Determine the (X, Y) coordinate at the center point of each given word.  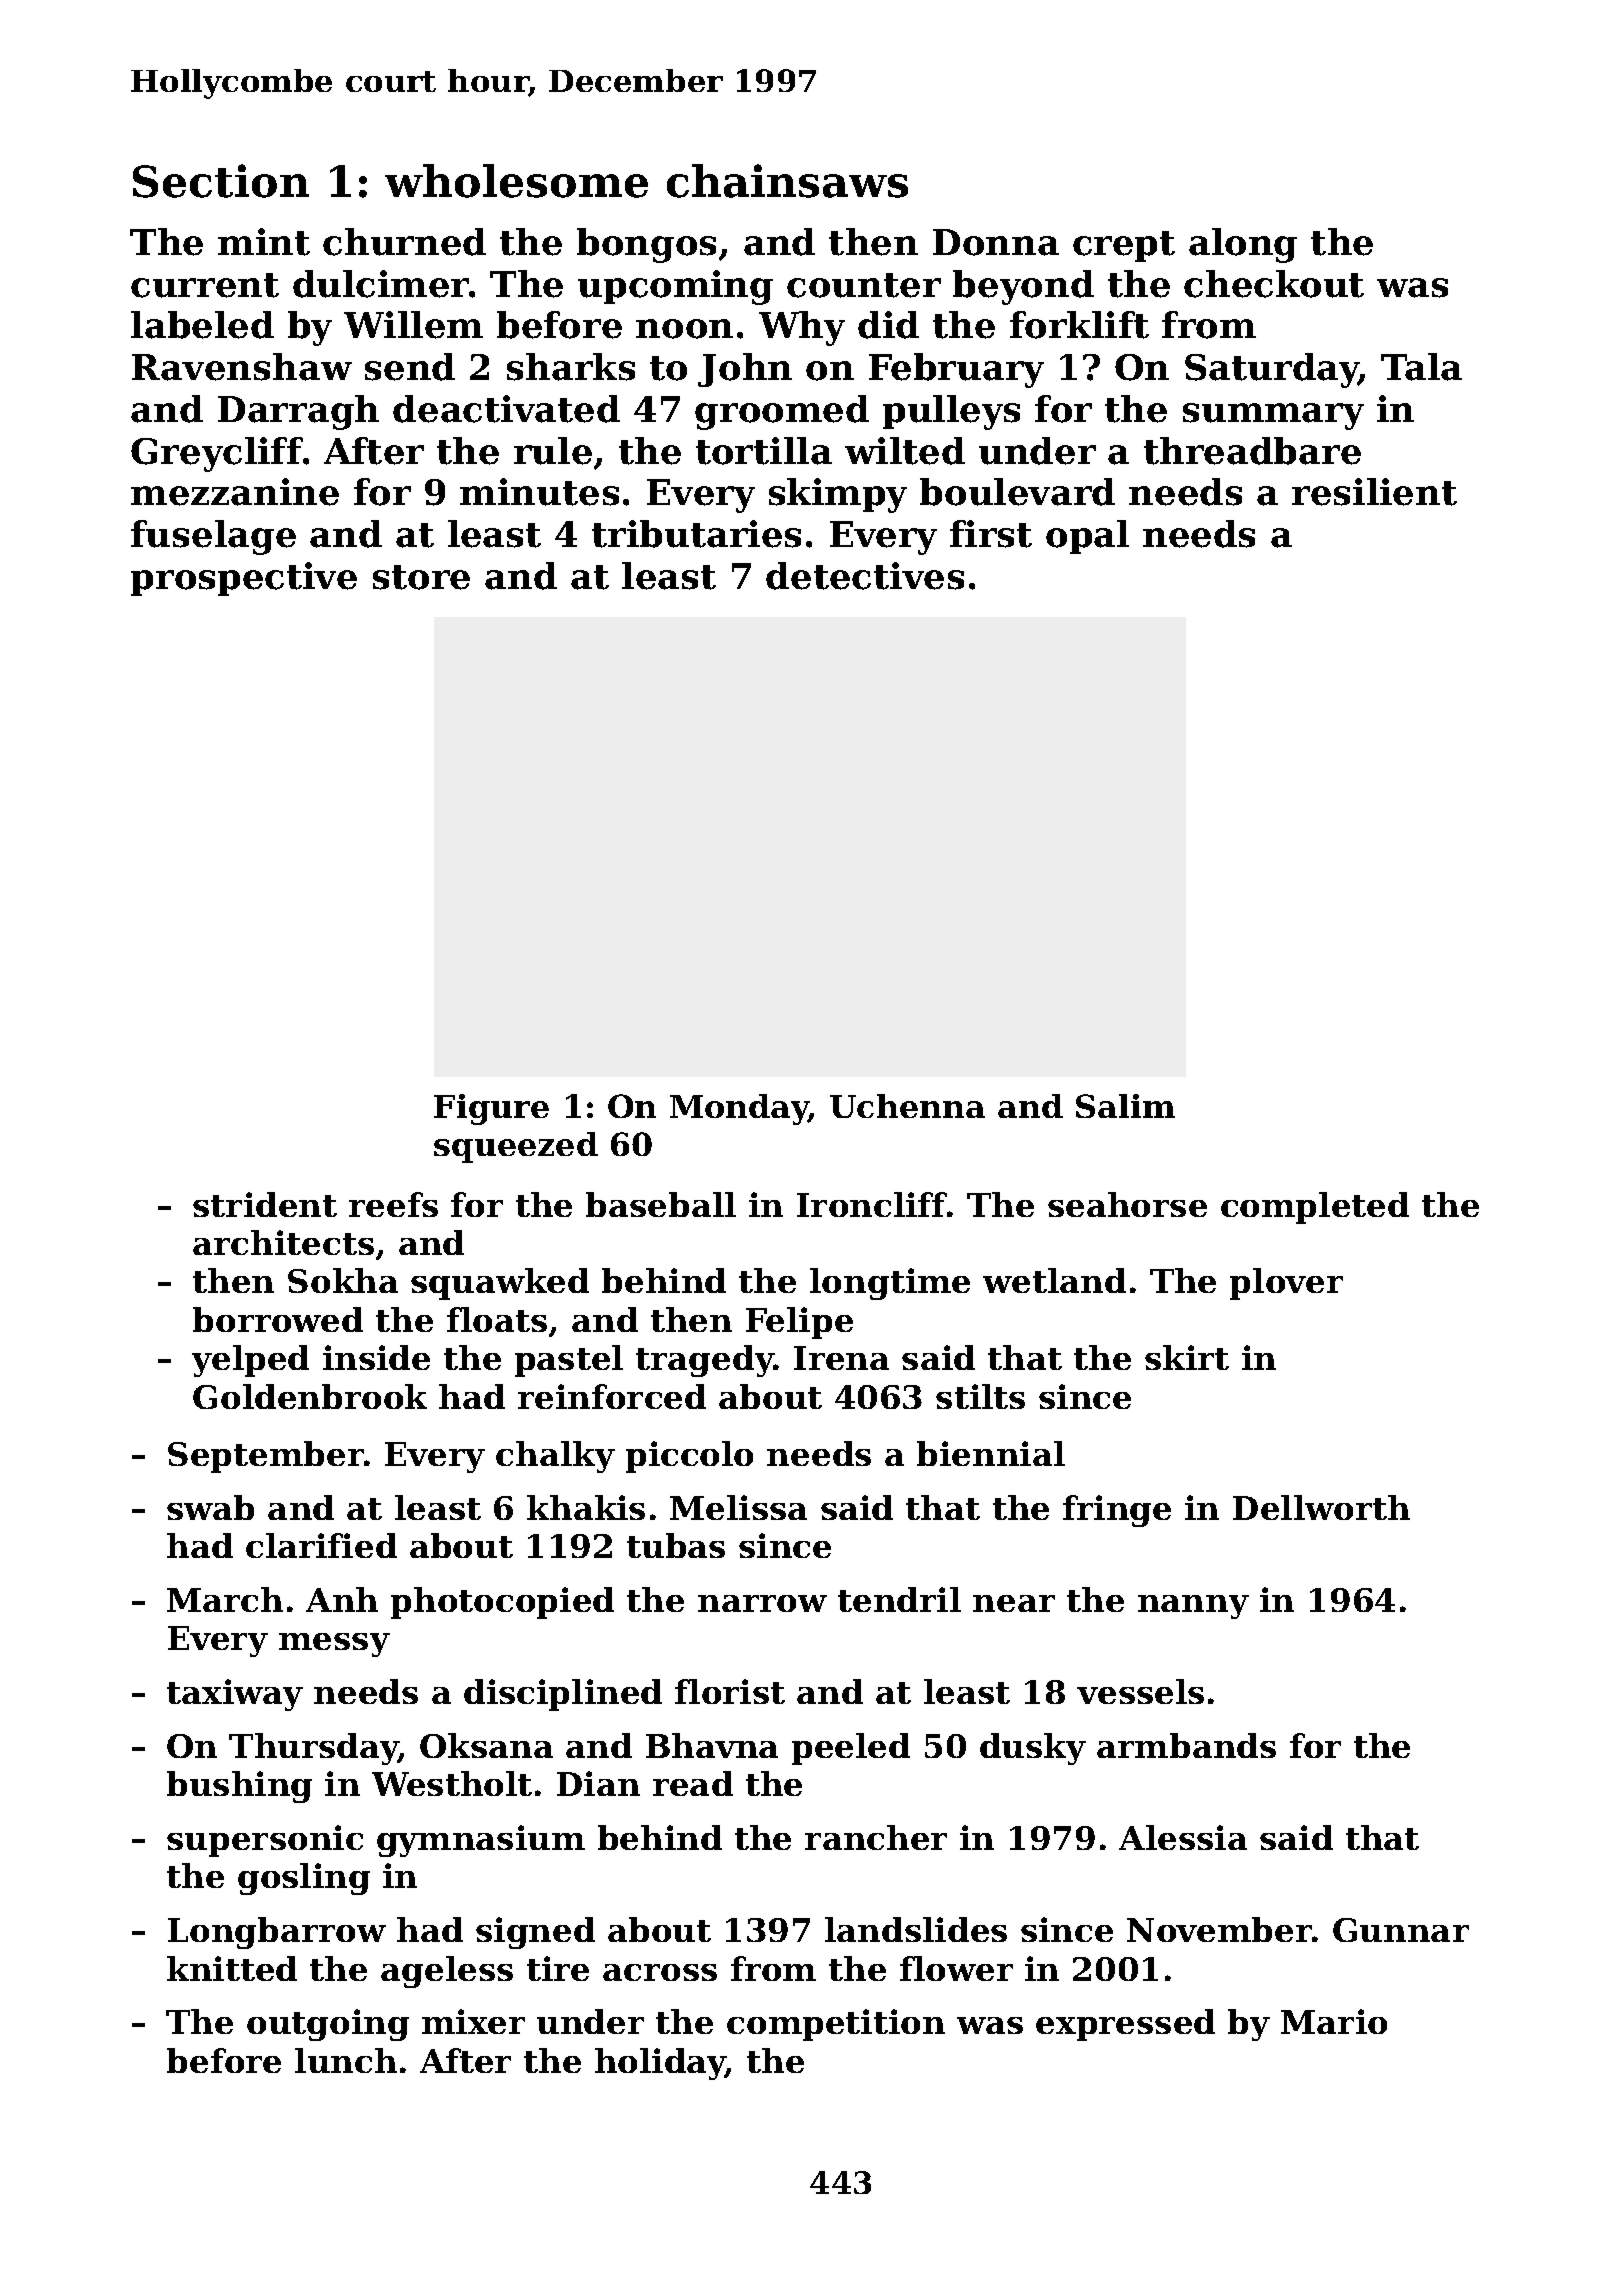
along (1243, 245)
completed (1315, 1208)
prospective (244, 579)
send (410, 367)
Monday (739, 1109)
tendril (899, 1599)
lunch (346, 2060)
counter (864, 285)
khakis (586, 1507)
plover (1286, 1284)
